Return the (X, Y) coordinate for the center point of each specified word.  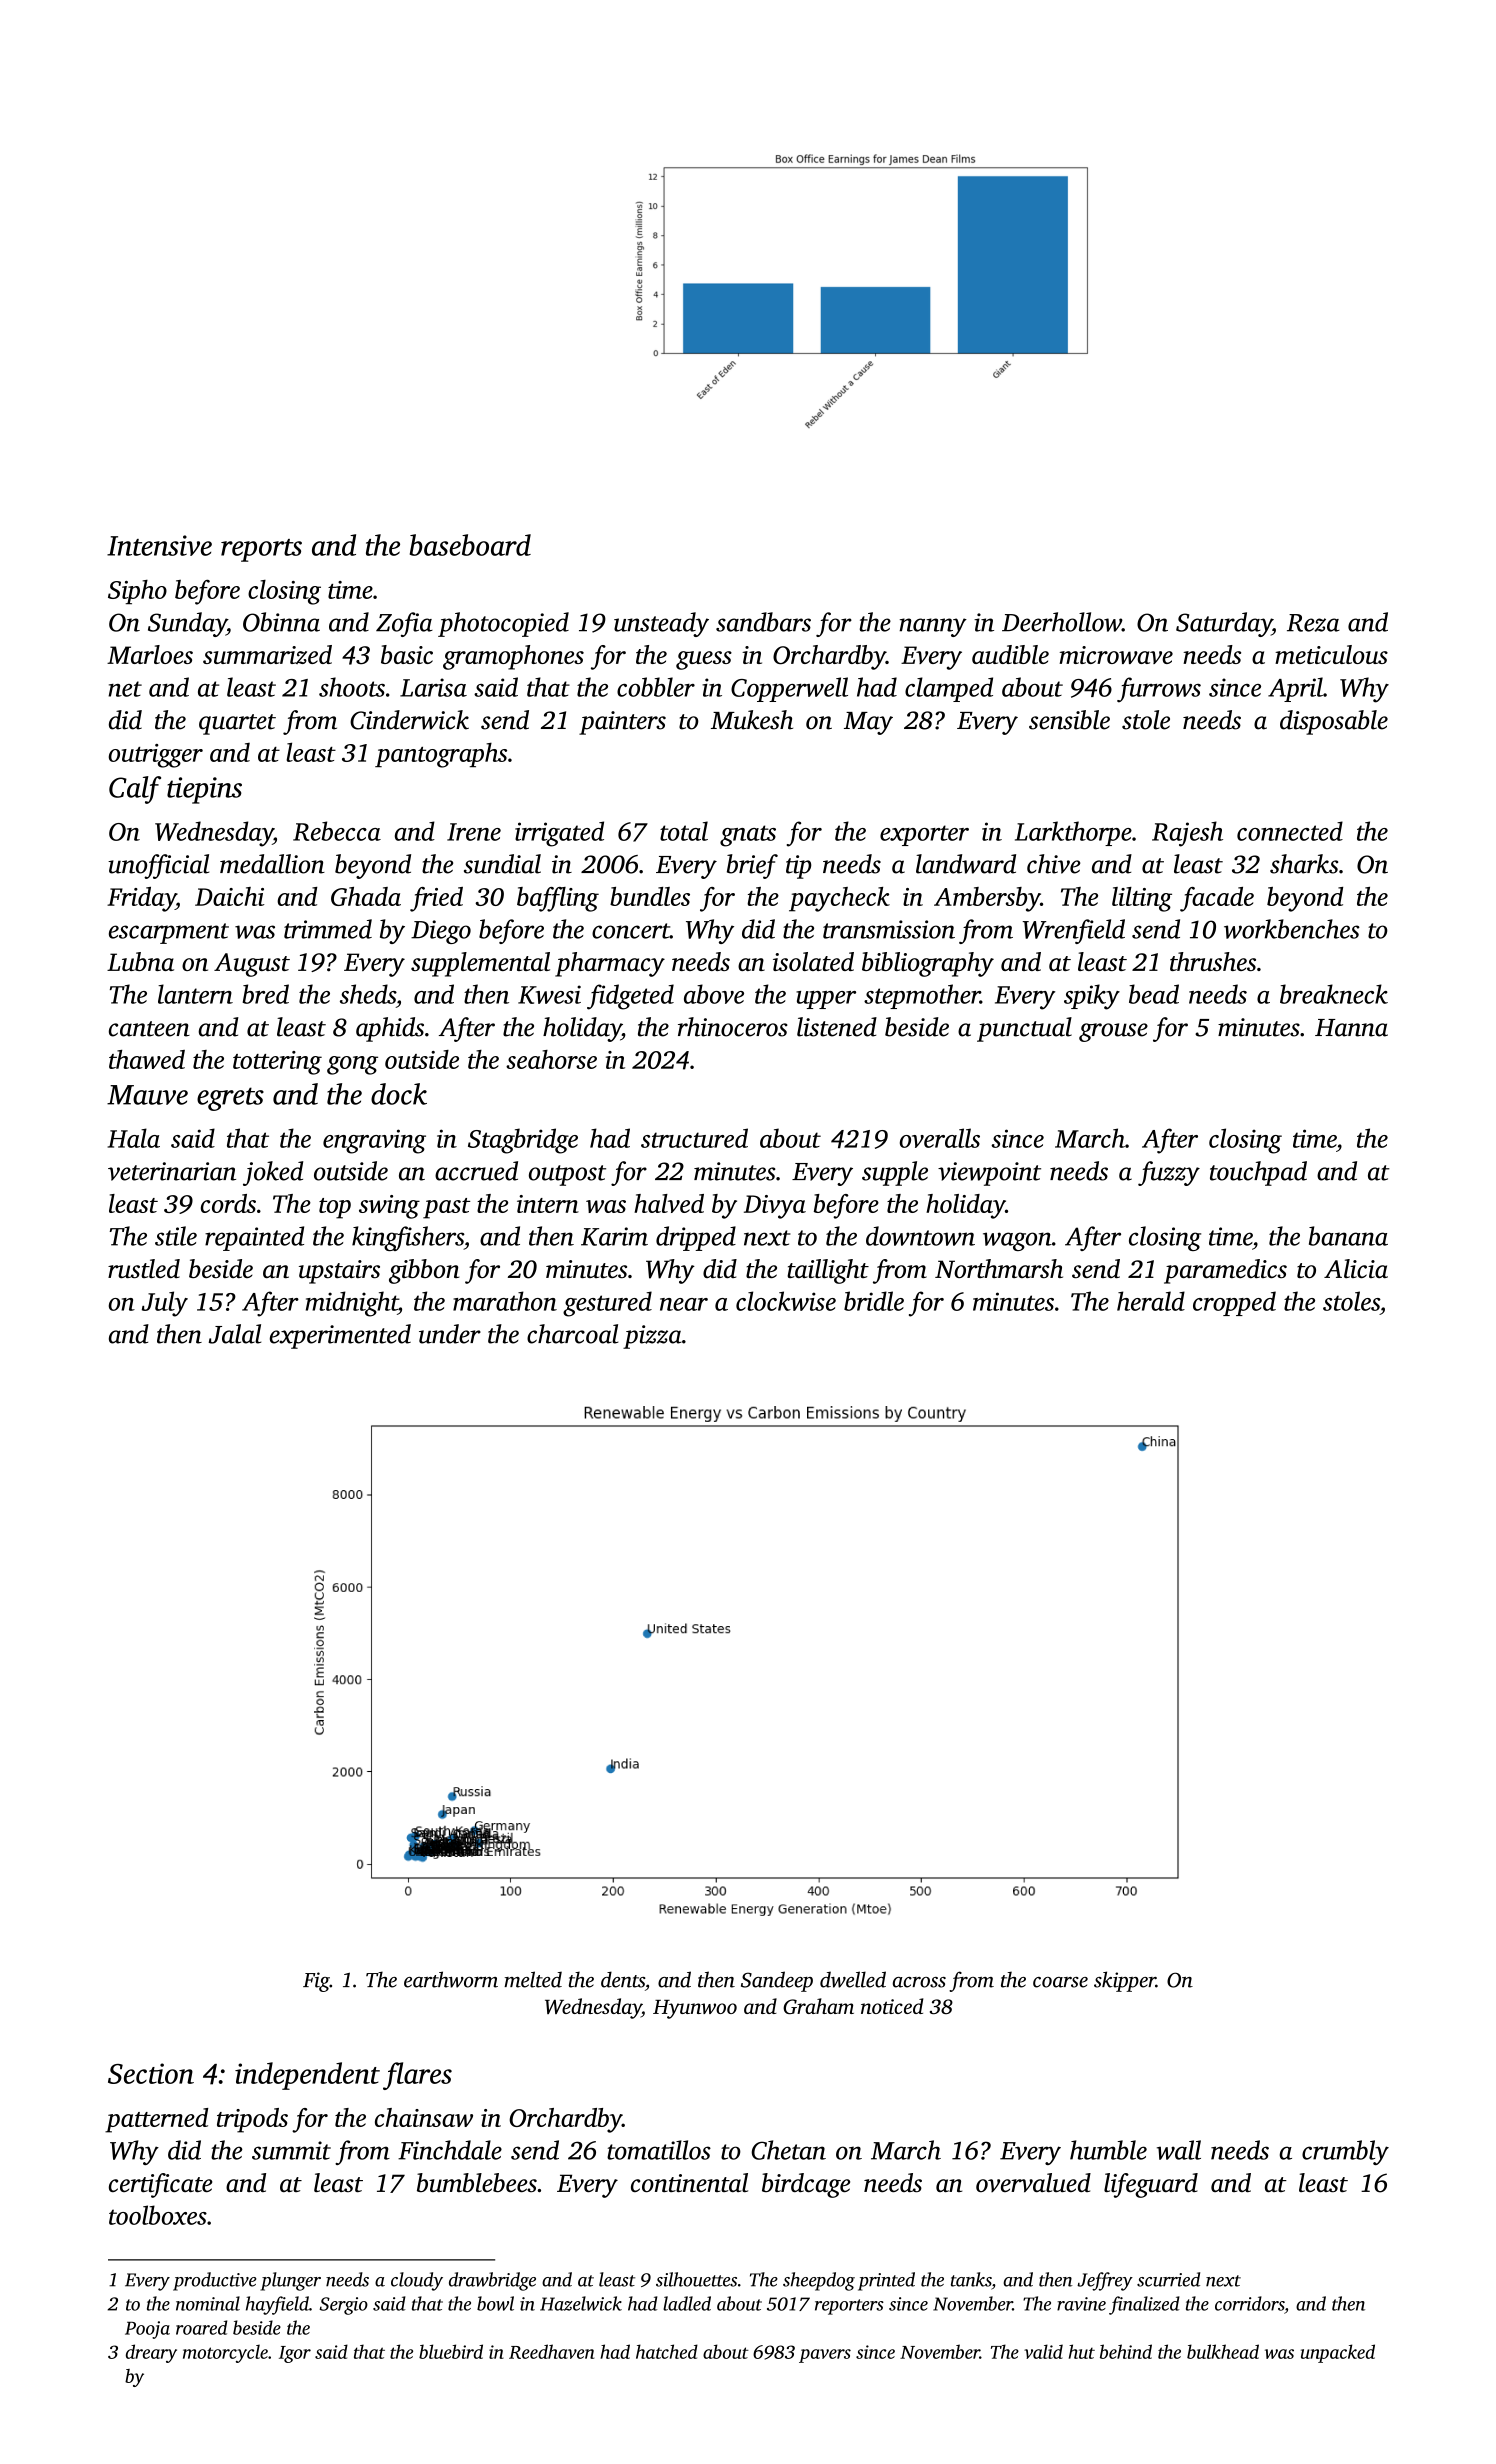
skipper (1125, 1981)
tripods (252, 2120)
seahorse (551, 1059)
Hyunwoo (695, 2009)
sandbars (763, 622)
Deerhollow (1062, 622)
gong (352, 1065)
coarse (1060, 1982)
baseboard (470, 545)
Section (151, 2073)
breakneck (1334, 994)
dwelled (853, 1979)
